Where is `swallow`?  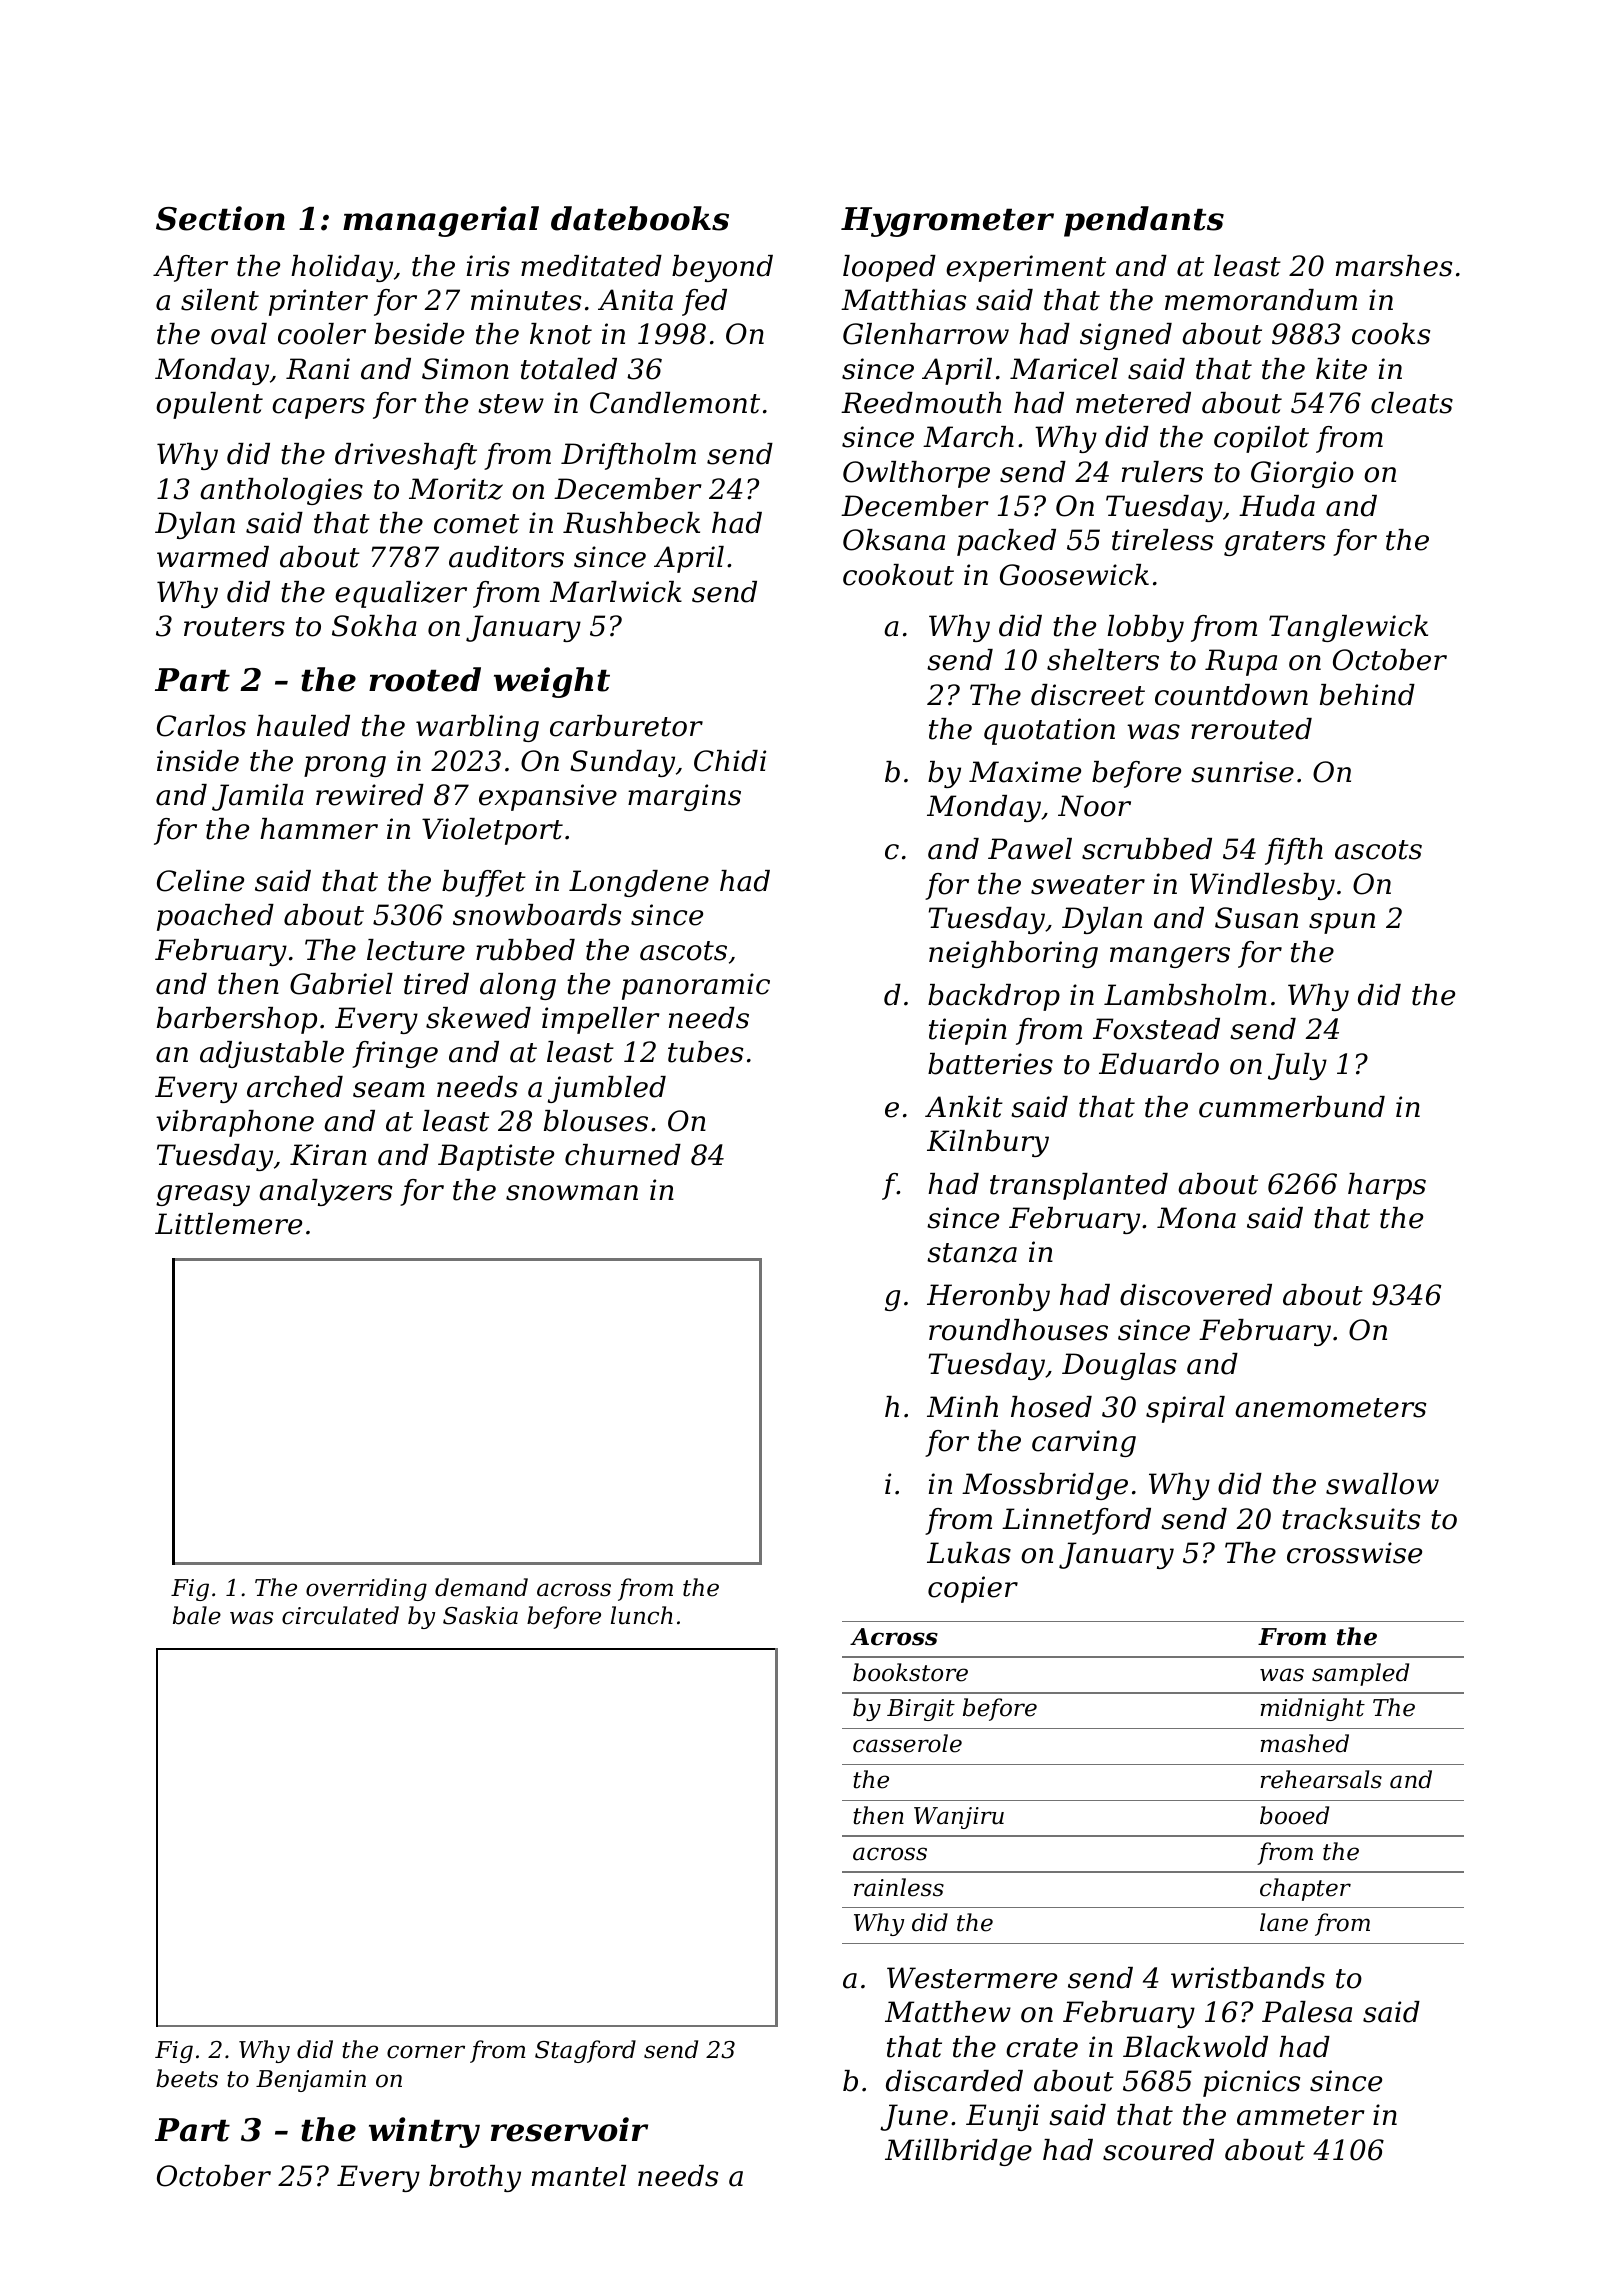
swallow is located at coordinates (1382, 1484).
